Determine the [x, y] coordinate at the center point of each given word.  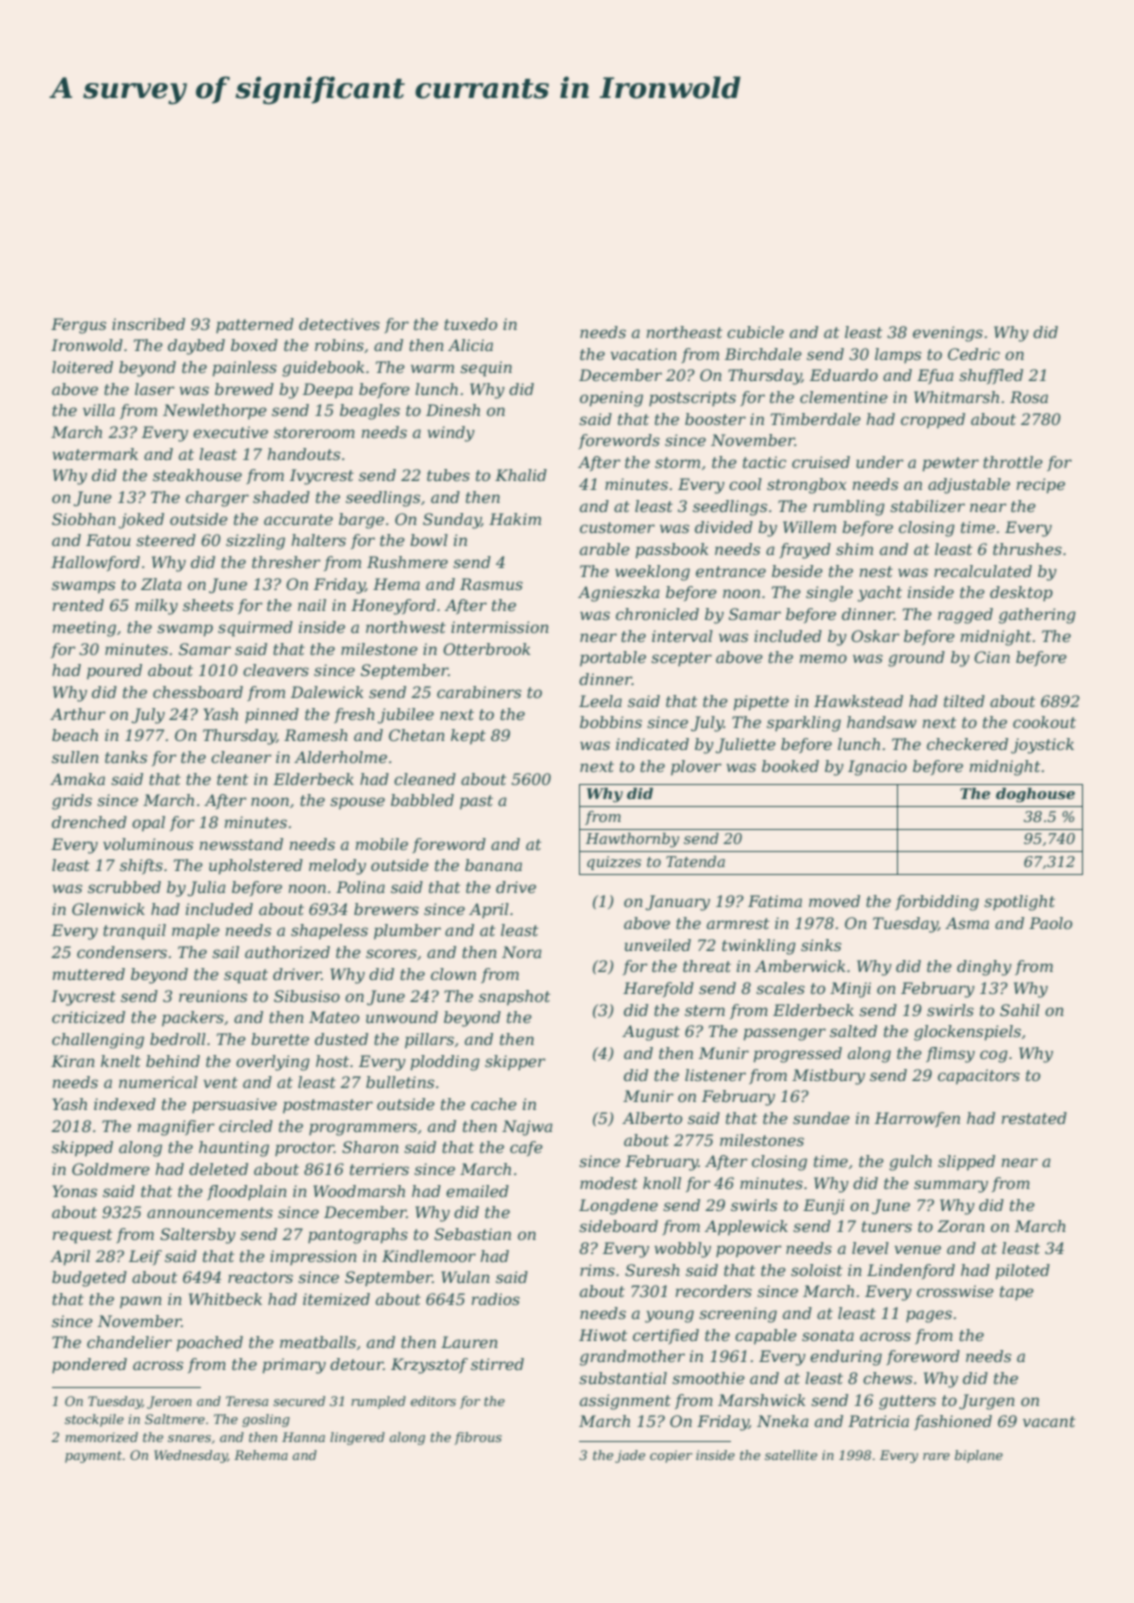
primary [294, 1366]
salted [853, 1031]
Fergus [78, 326]
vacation [643, 354]
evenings [948, 334]
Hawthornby [632, 840]
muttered [89, 974]
